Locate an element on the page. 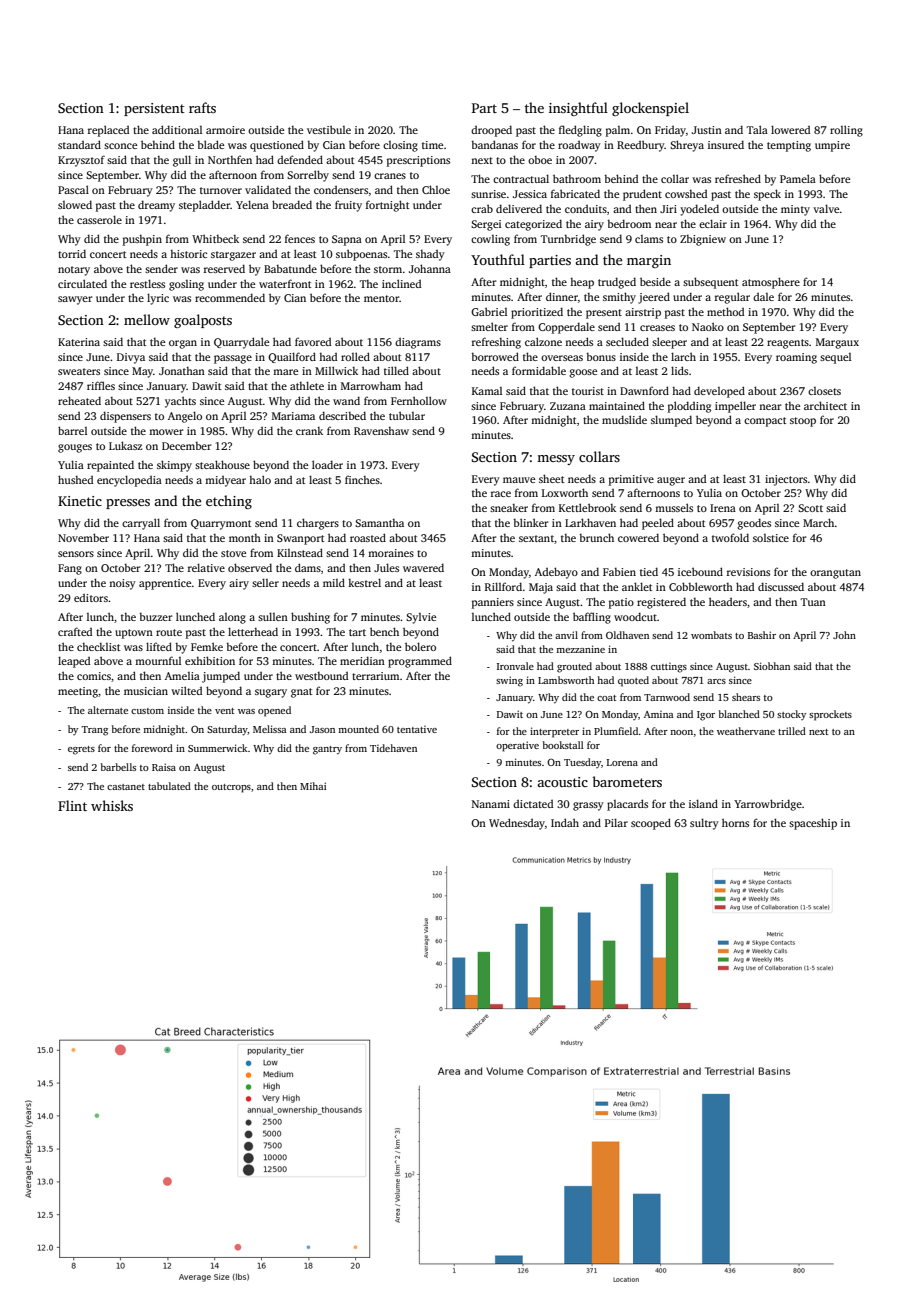 The image size is (924, 1308). drooped is located at coordinates (491, 131).
